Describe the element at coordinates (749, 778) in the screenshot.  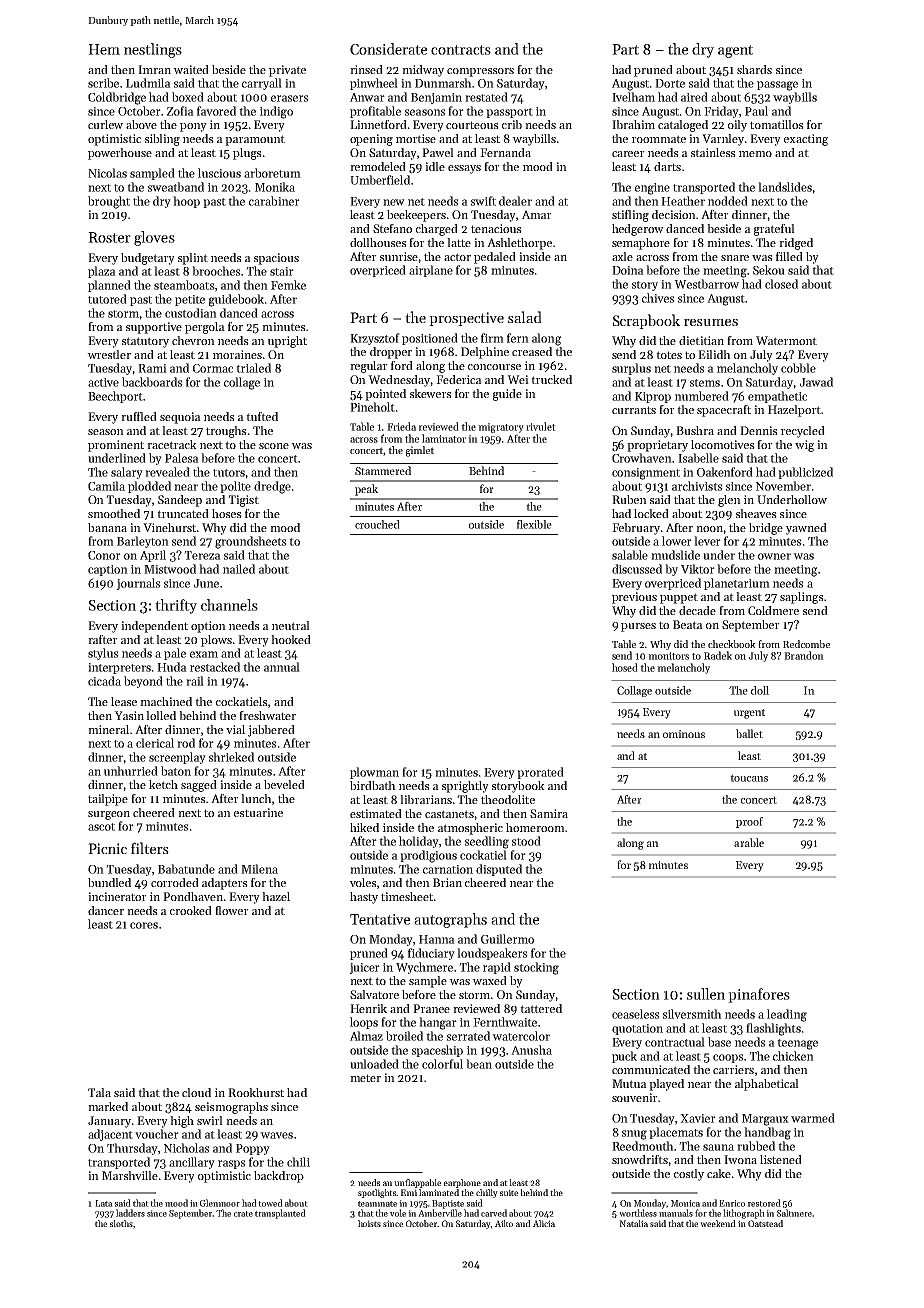
I see `toucans` at that location.
